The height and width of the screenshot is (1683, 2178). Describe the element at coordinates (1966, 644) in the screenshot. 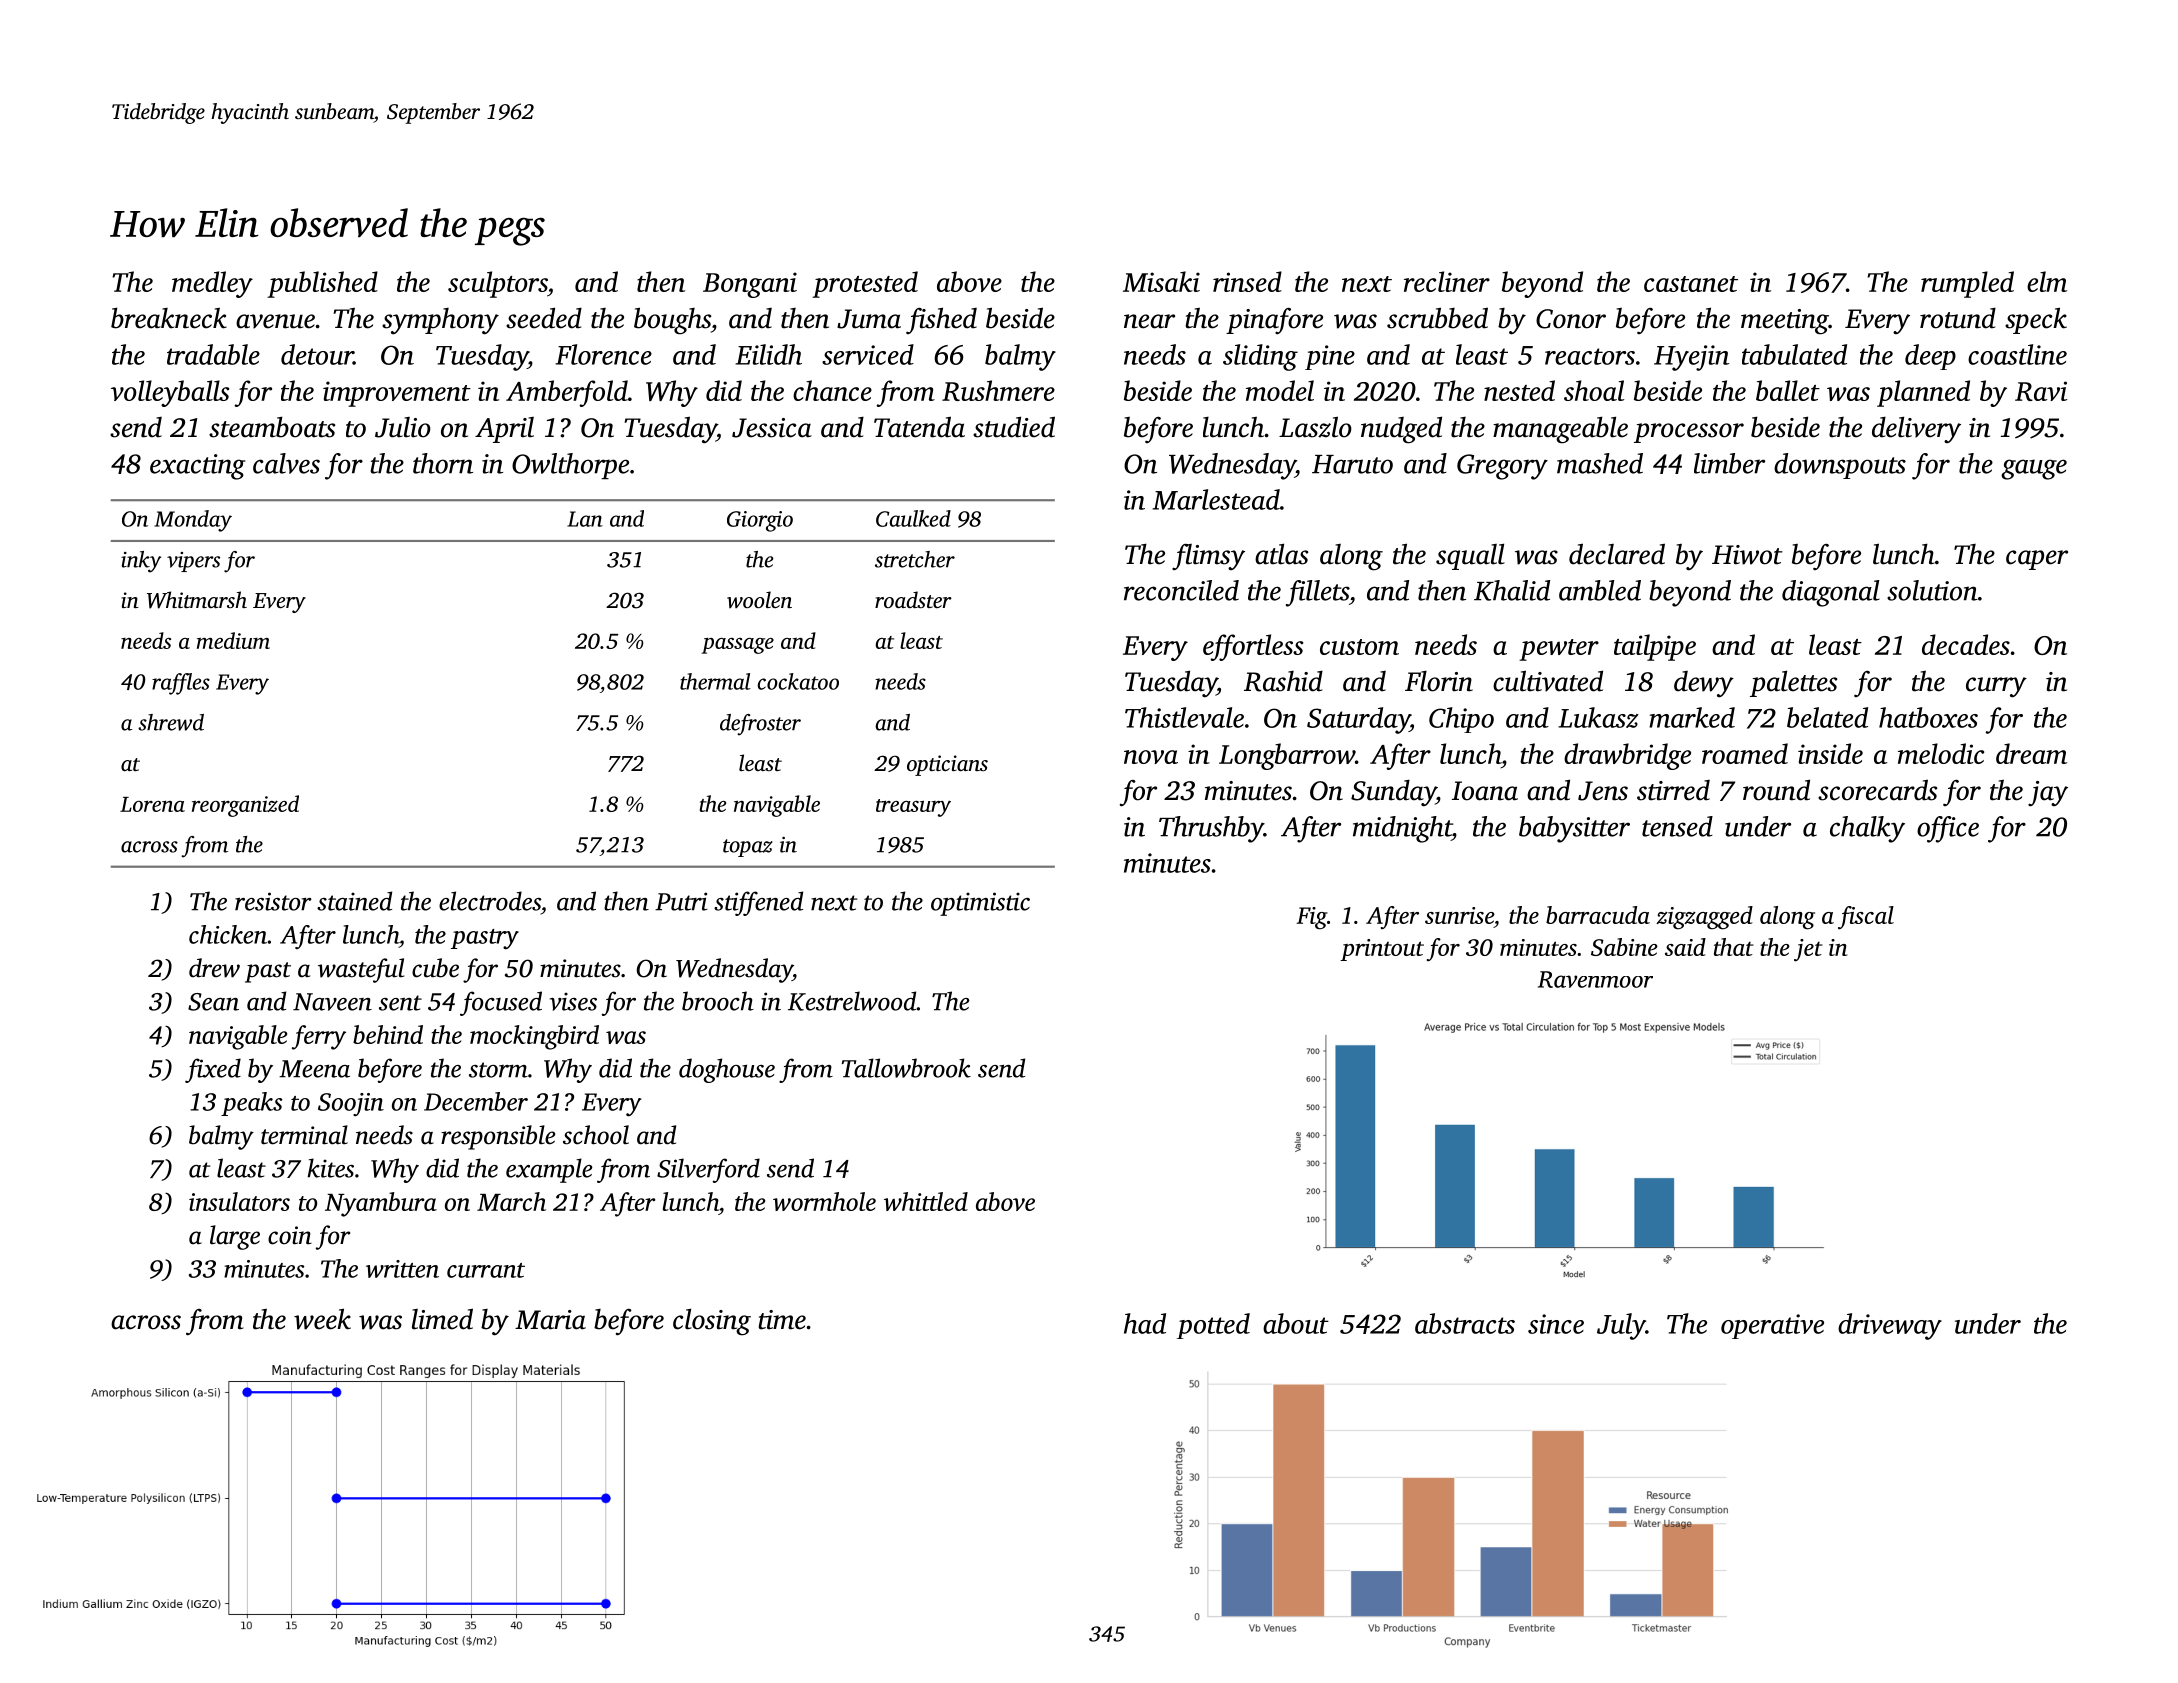

I see `decades` at that location.
